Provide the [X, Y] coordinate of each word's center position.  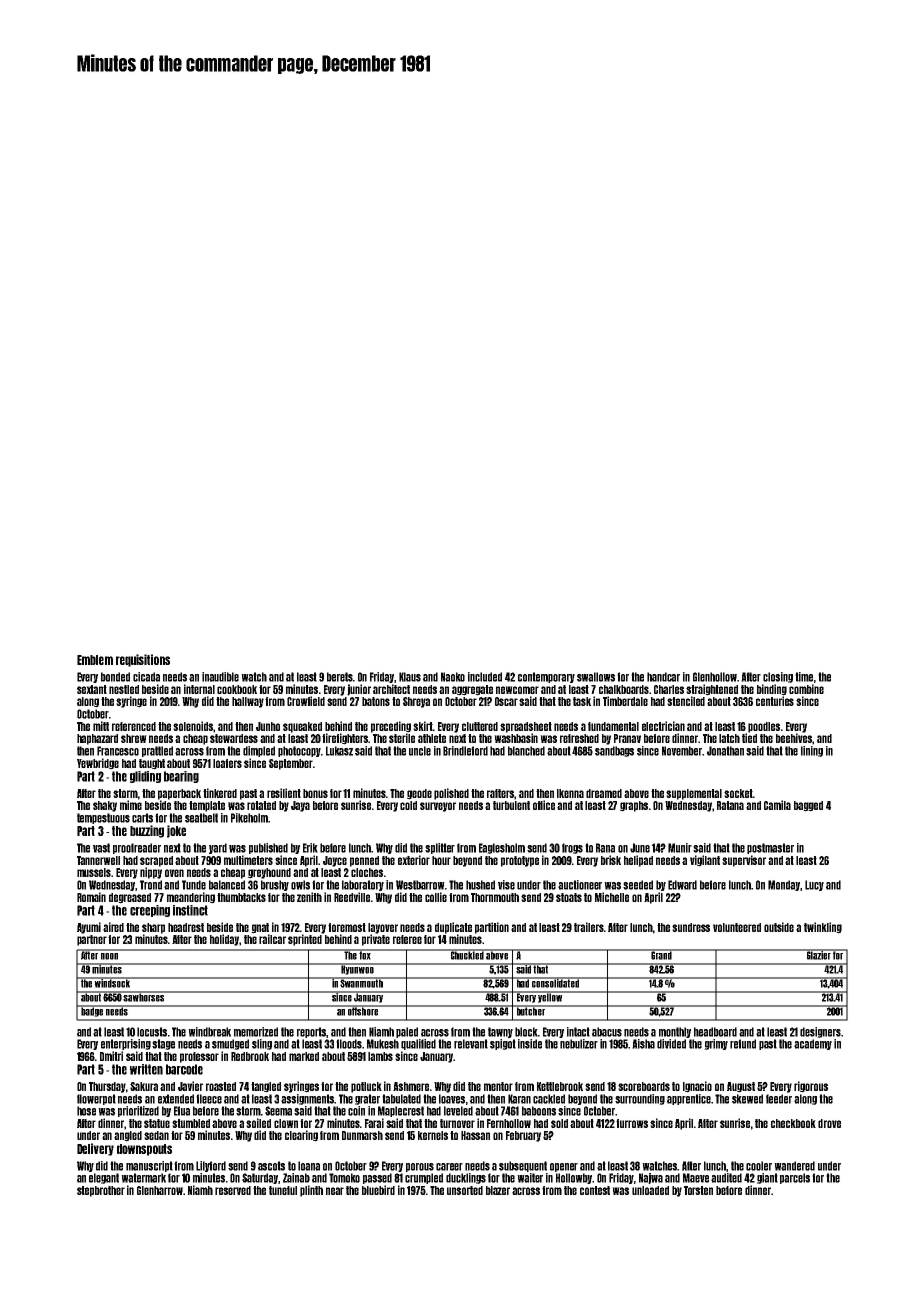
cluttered [480, 726]
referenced [134, 726]
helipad [638, 861]
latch [729, 738]
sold [559, 1123]
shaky [105, 806]
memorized [256, 1032]
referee [407, 939]
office [544, 805]
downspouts [144, 1150]
